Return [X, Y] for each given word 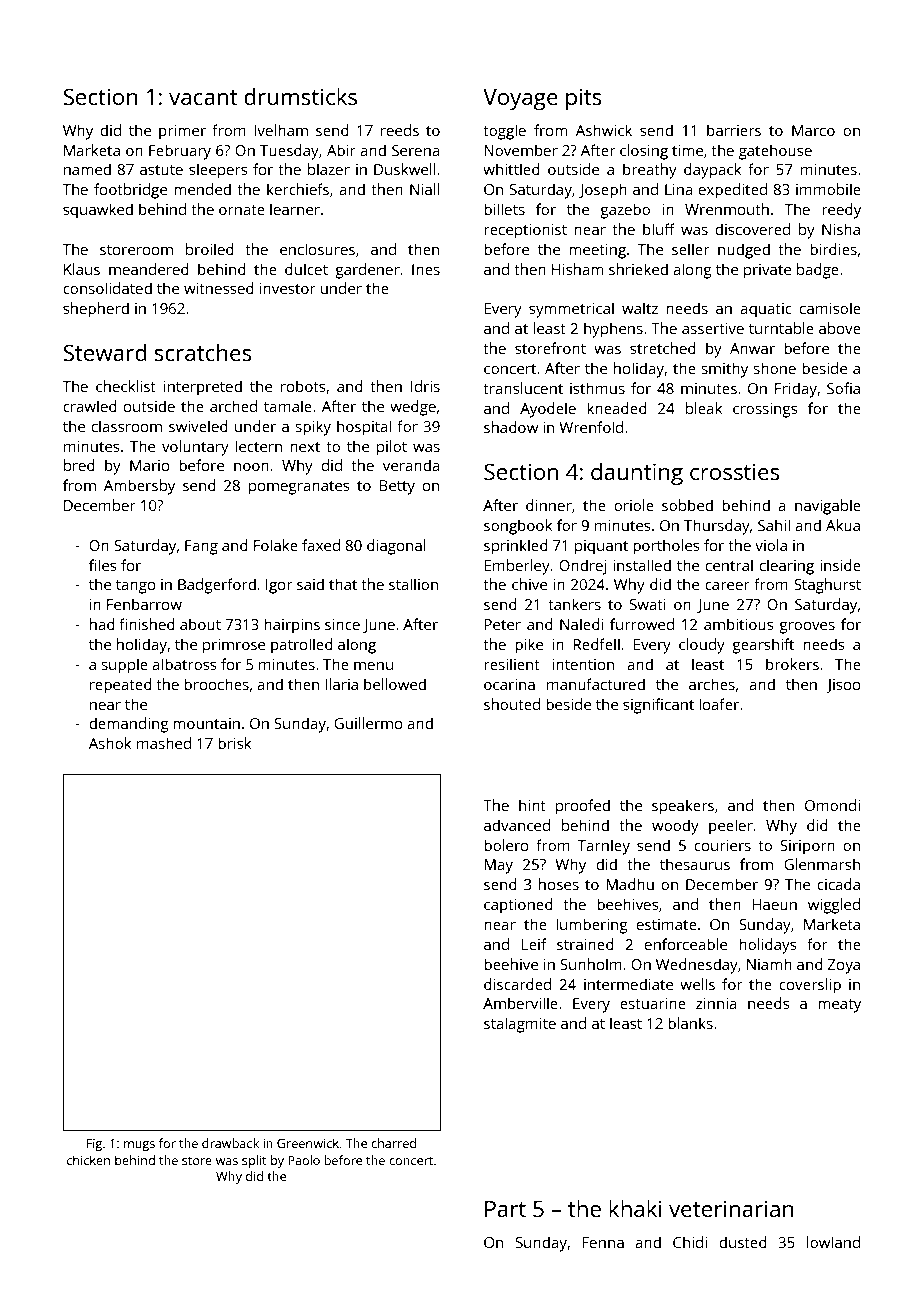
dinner [549, 505]
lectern [258, 446]
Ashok [110, 743]
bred [79, 465]
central [729, 565]
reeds [400, 130]
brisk [234, 743]
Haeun [774, 904]
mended [202, 189]
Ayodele [548, 410]
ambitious [738, 624]
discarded [517, 984]
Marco [813, 130]
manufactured [596, 684]
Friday [796, 390]
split [254, 1161]
